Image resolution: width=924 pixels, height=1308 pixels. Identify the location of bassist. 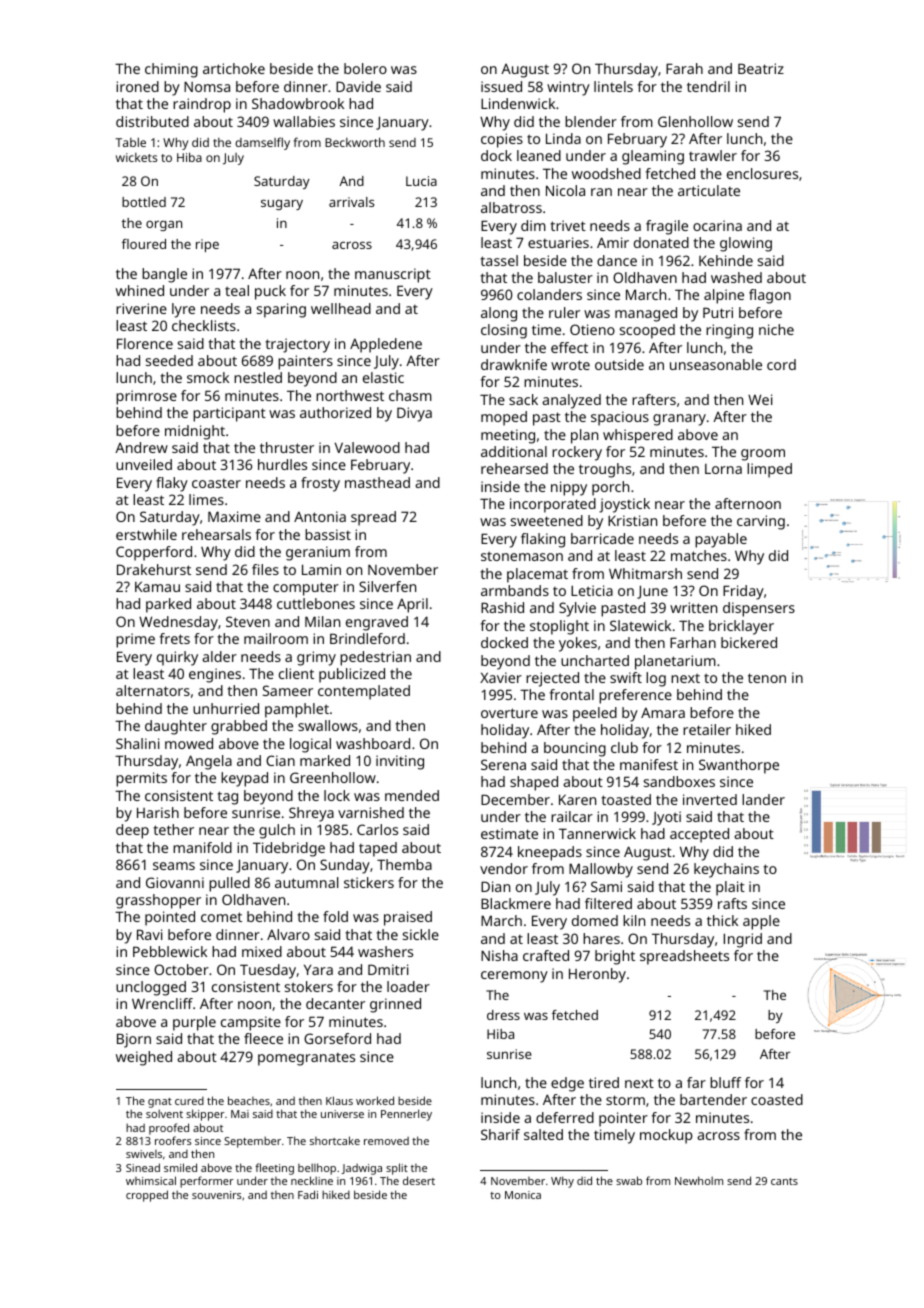
(328, 534).
